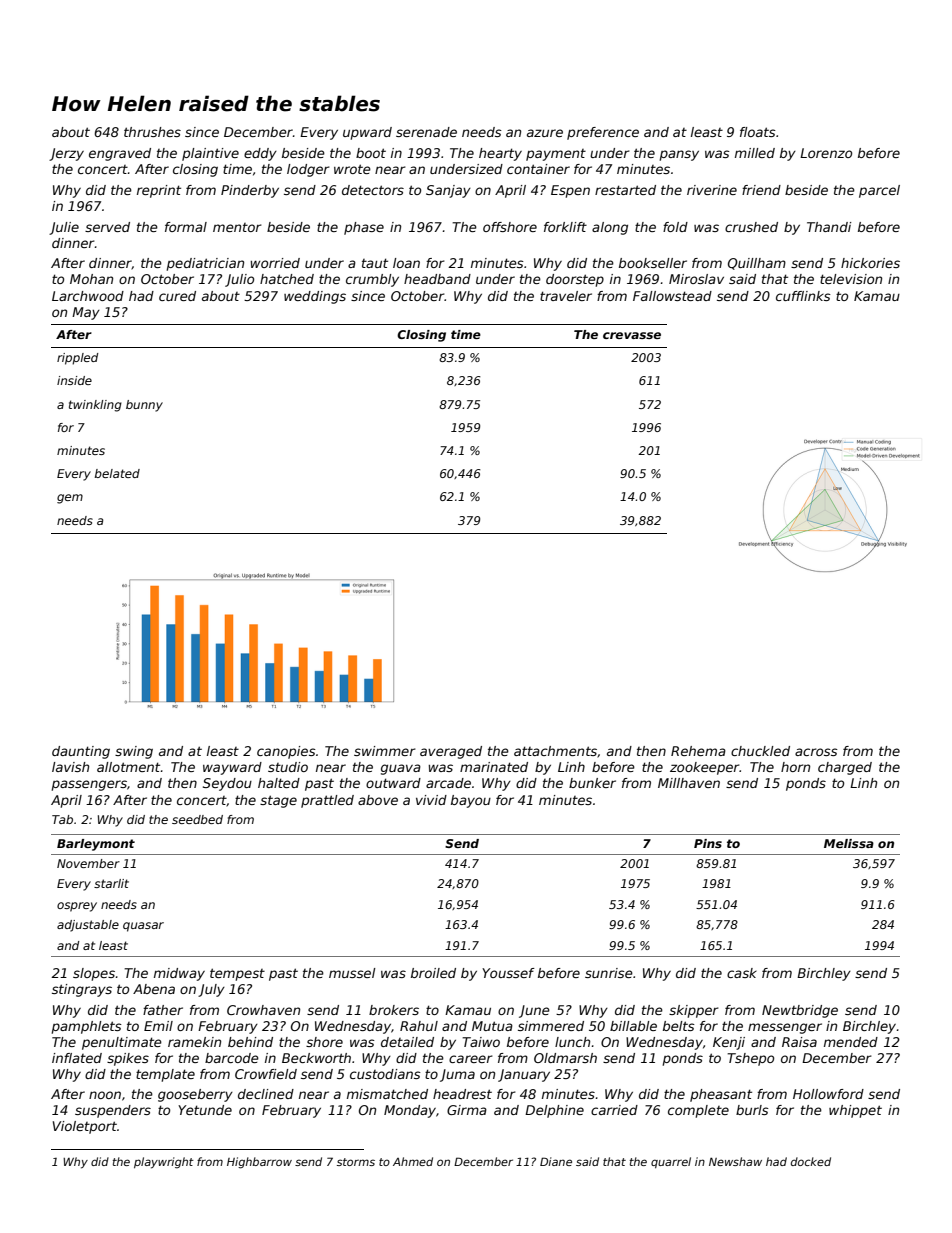 The image size is (952, 1233). Describe the element at coordinates (451, 752) in the screenshot. I see `averaged` at that location.
